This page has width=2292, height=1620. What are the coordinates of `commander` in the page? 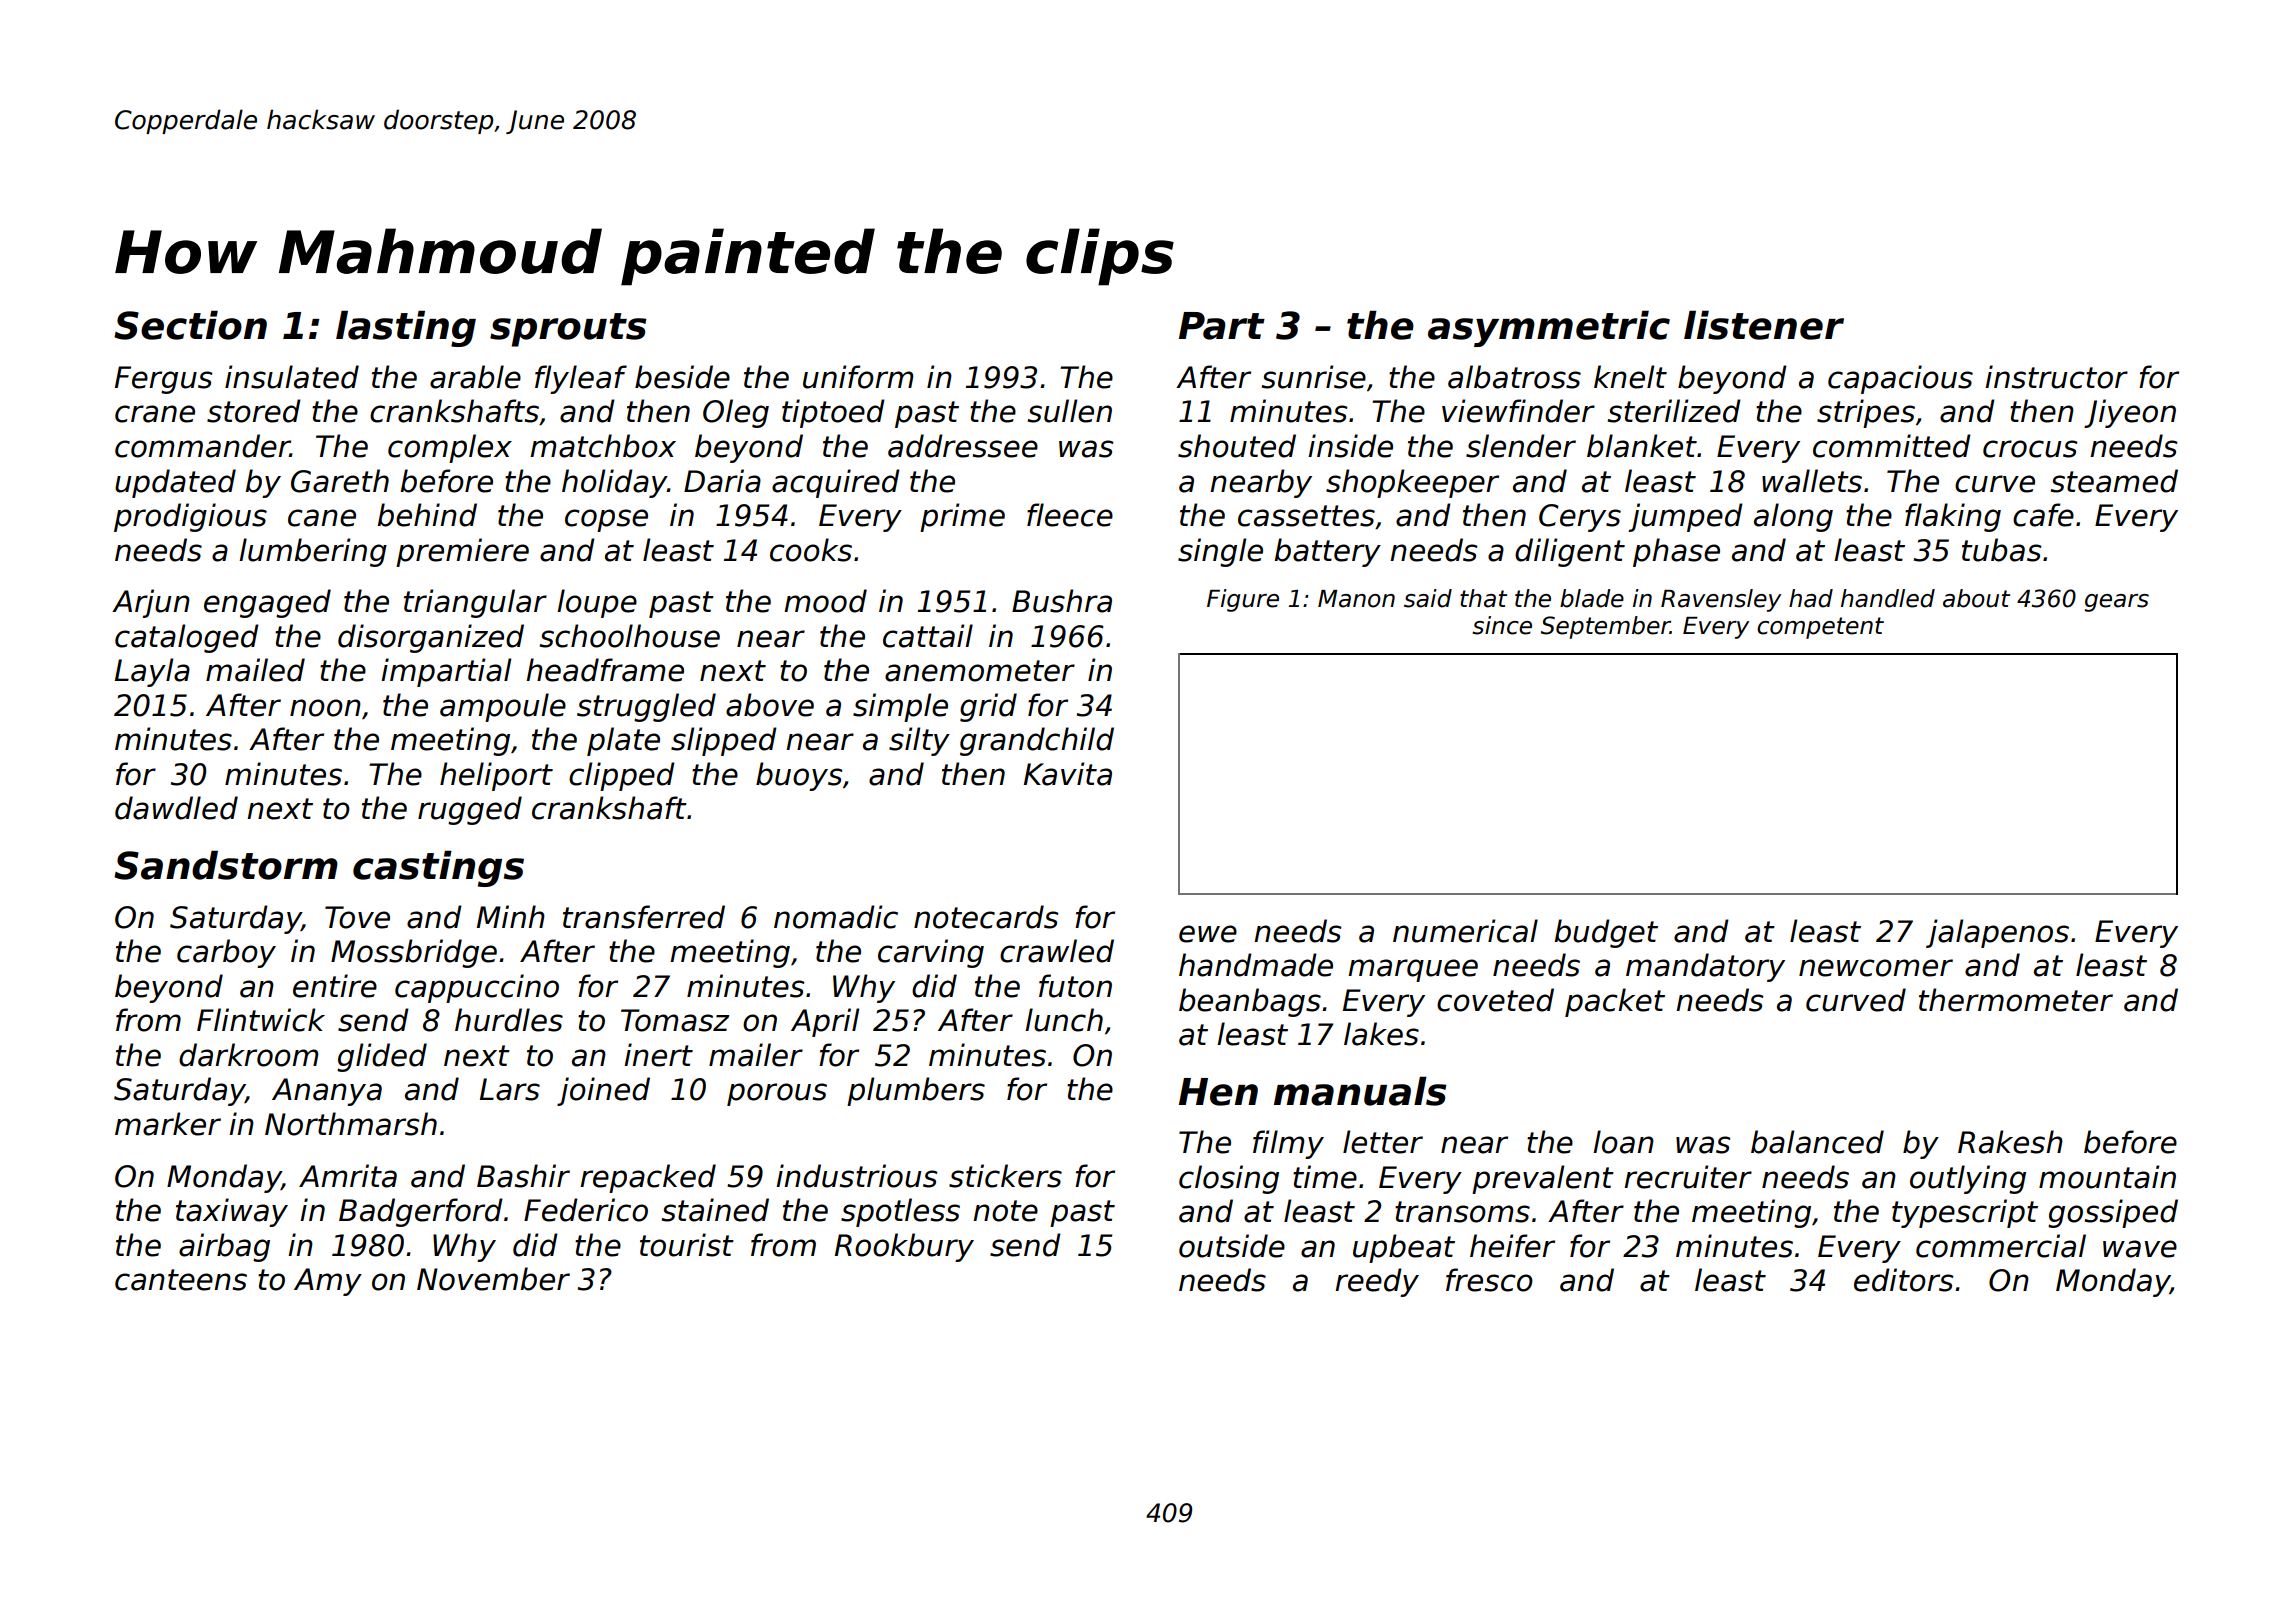 It's located at (202, 446).
